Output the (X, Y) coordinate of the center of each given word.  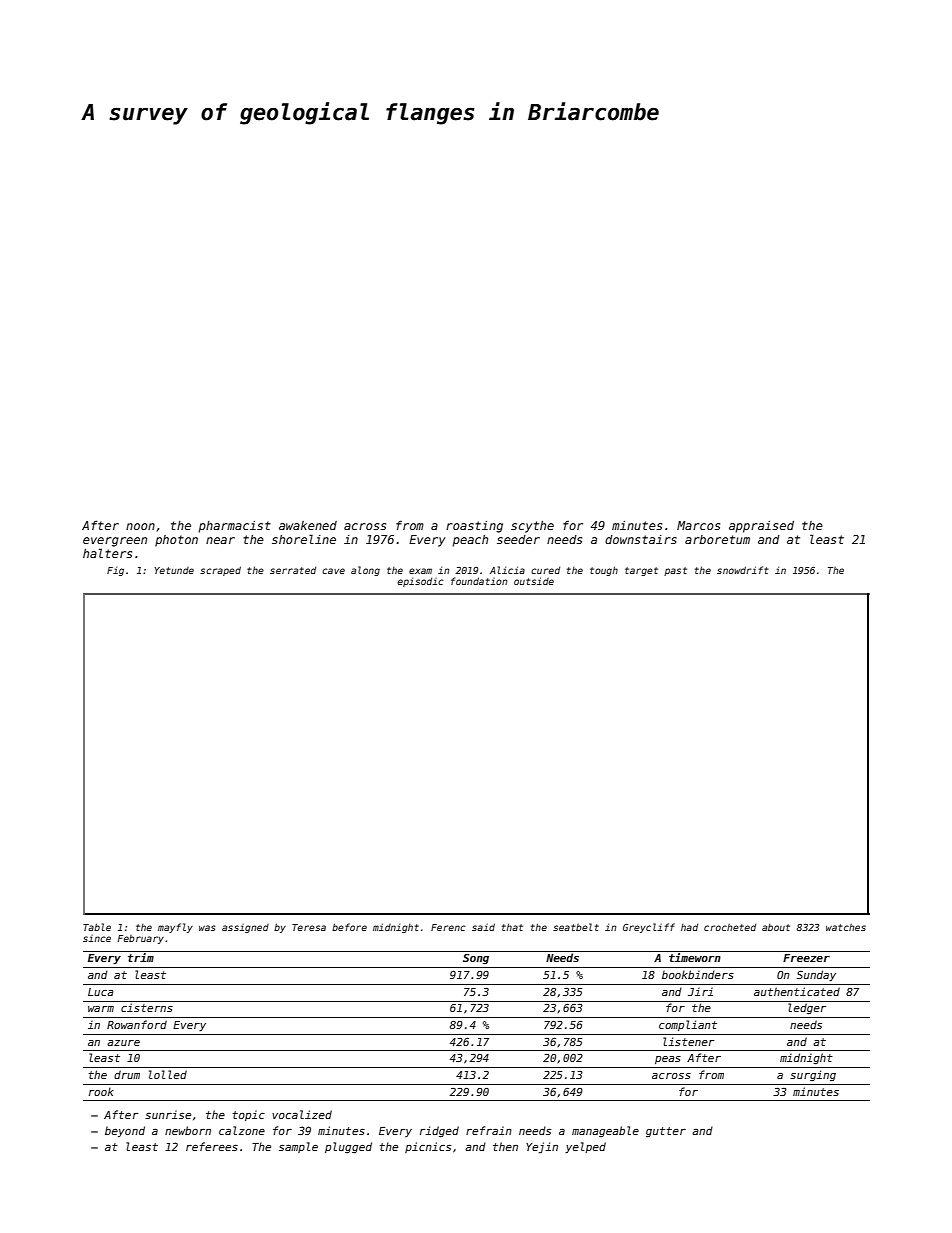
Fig (115, 571)
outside (534, 581)
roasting (474, 527)
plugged (348, 1147)
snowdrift (743, 570)
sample (298, 1147)
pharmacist (234, 527)
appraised (761, 527)
